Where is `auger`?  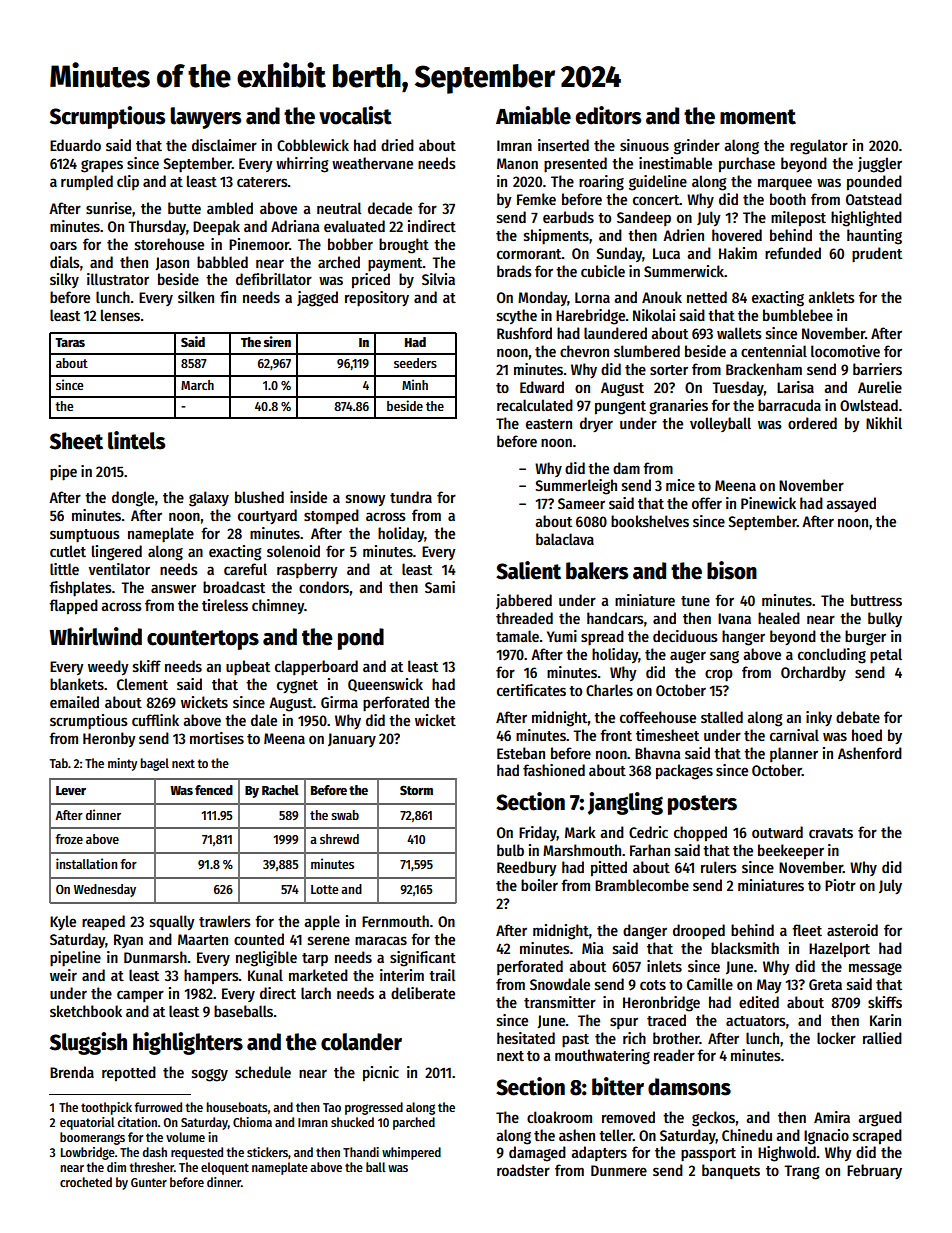
auger is located at coordinates (688, 657).
